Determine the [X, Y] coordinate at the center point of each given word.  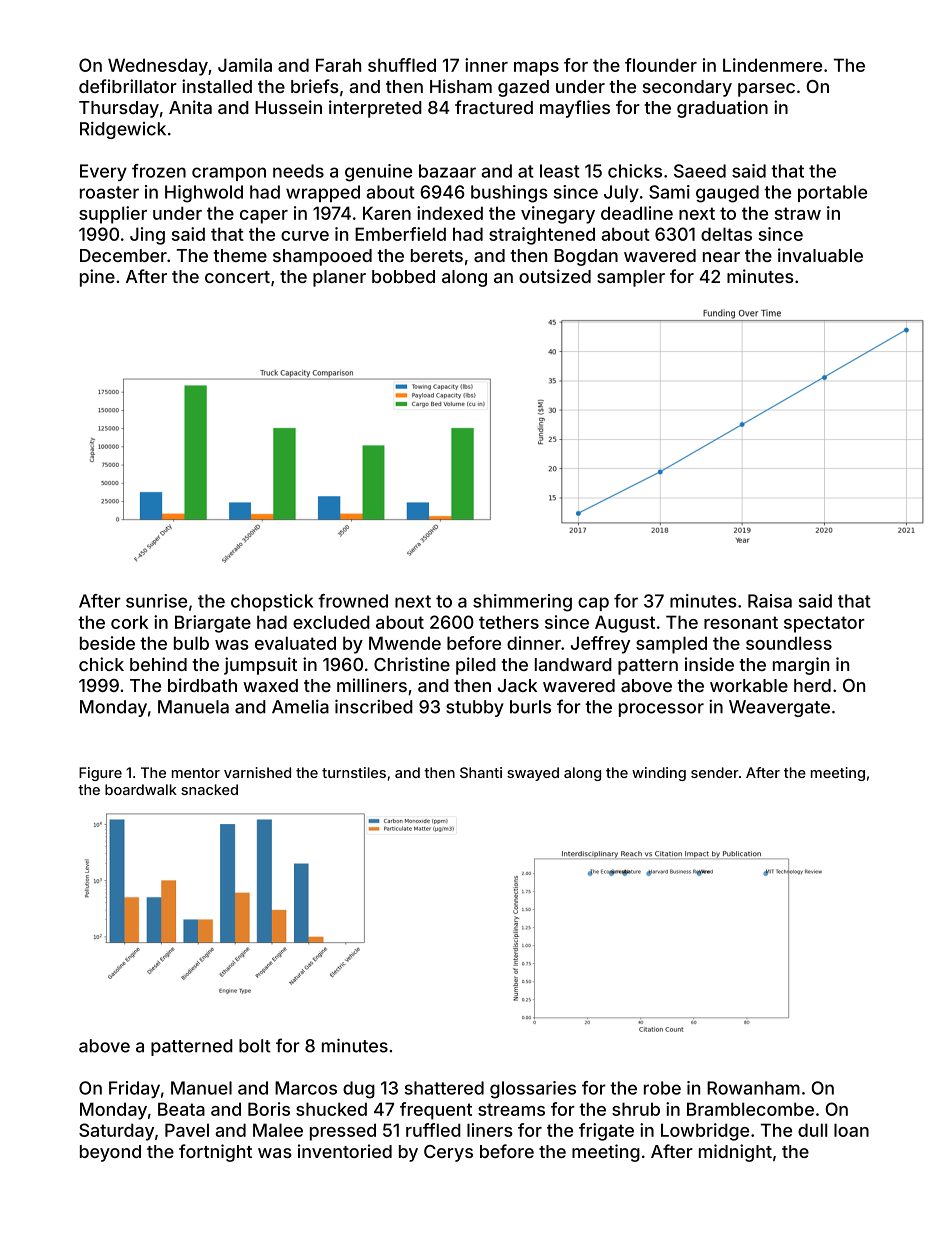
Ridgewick [123, 130]
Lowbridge [705, 1132]
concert [237, 277]
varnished [257, 772]
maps [536, 69]
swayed [533, 774]
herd [812, 685]
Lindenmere [772, 65]
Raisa [770, 601]
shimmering [522, 603]
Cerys [448, 1153]
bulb [191, 643]
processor [661, 710]
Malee [278, 1130]
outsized [555, 276]
